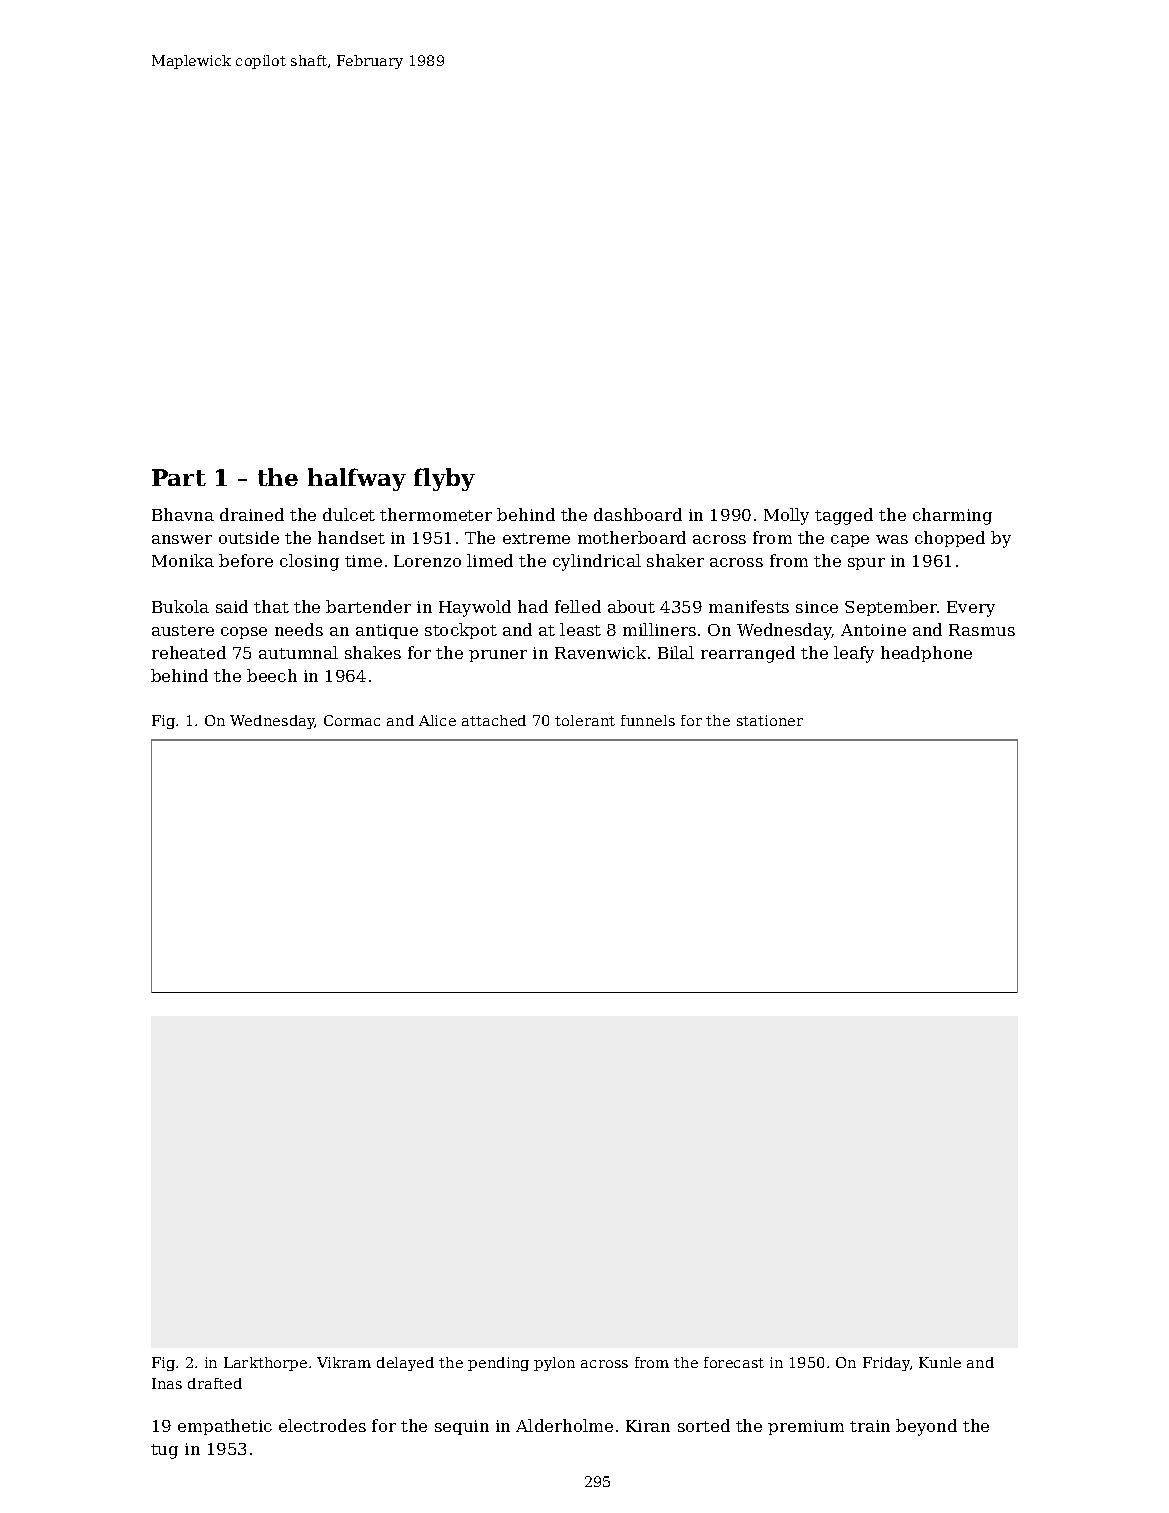 The height and width of the screenshot is (1513, 1169). I want to click on pylon, so click(554, 1364).
